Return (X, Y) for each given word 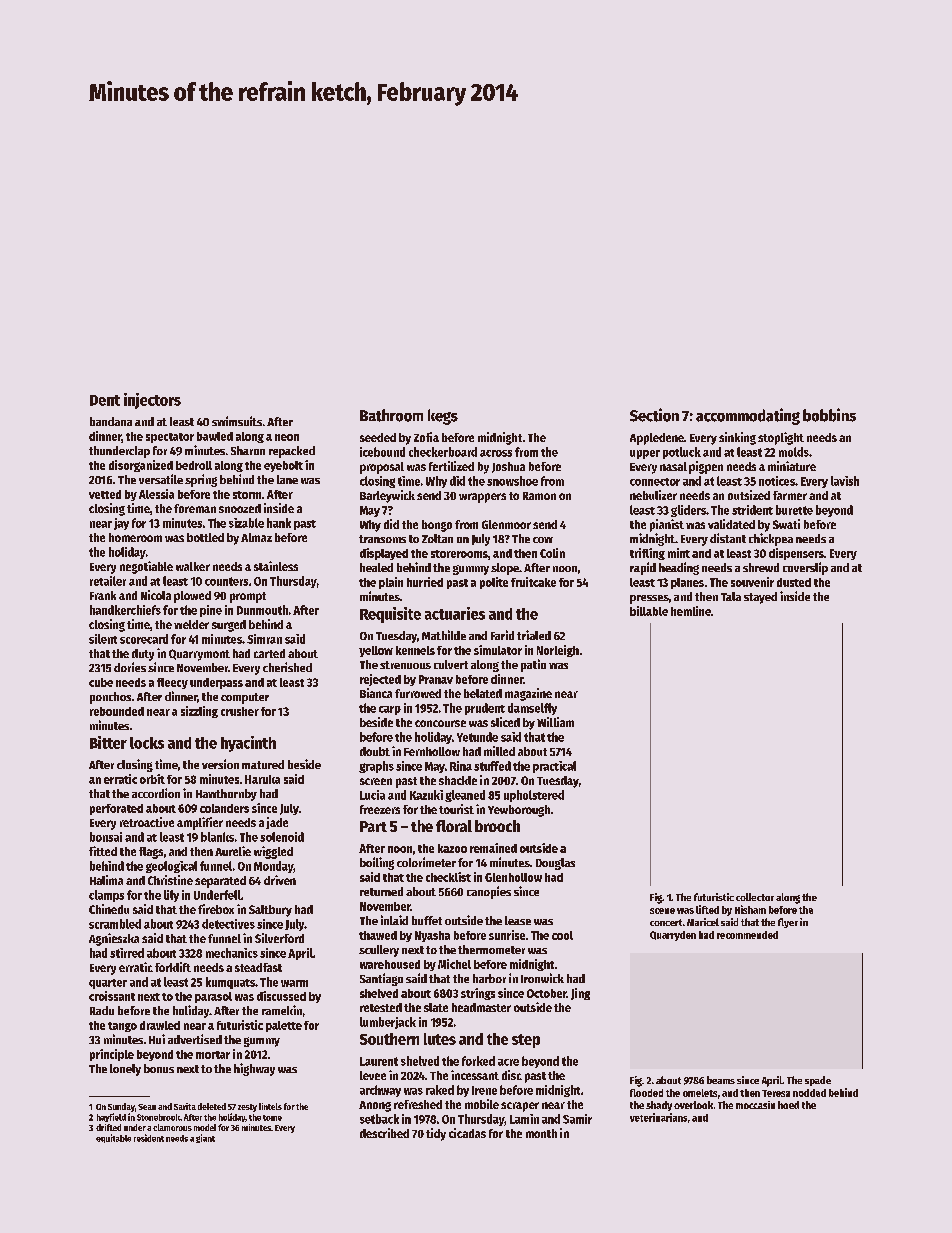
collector (755, 897)
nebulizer (653, 495)
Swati (786, 524)
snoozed (240, 508)
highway (254, 1069)
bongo (437, 526)
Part (373, 826)
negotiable (146, 567)
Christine (170, 880)
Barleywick (387, 496)
